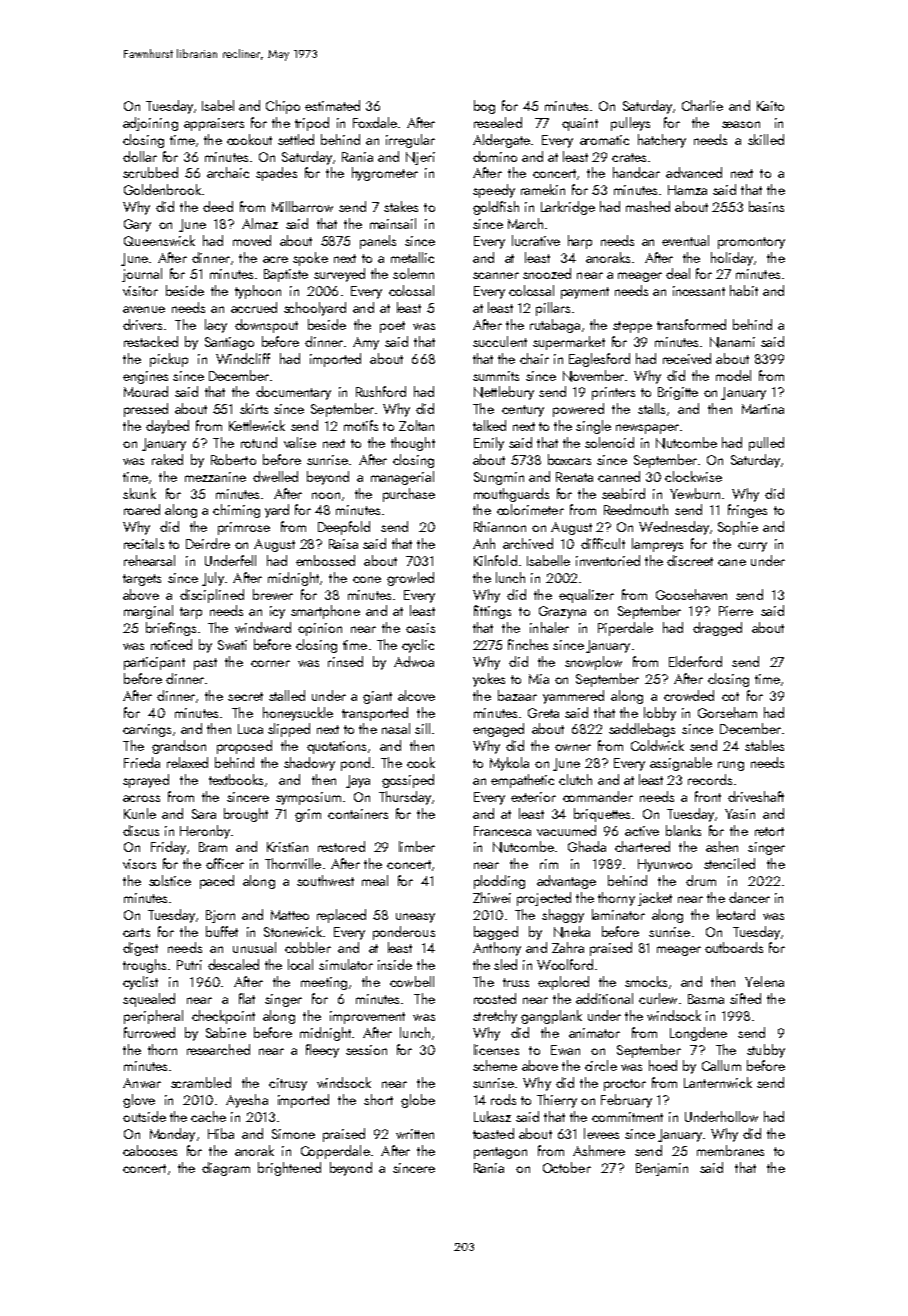 The image size is (908, 1316). I want to click on brightened, so click(289, 1169).
